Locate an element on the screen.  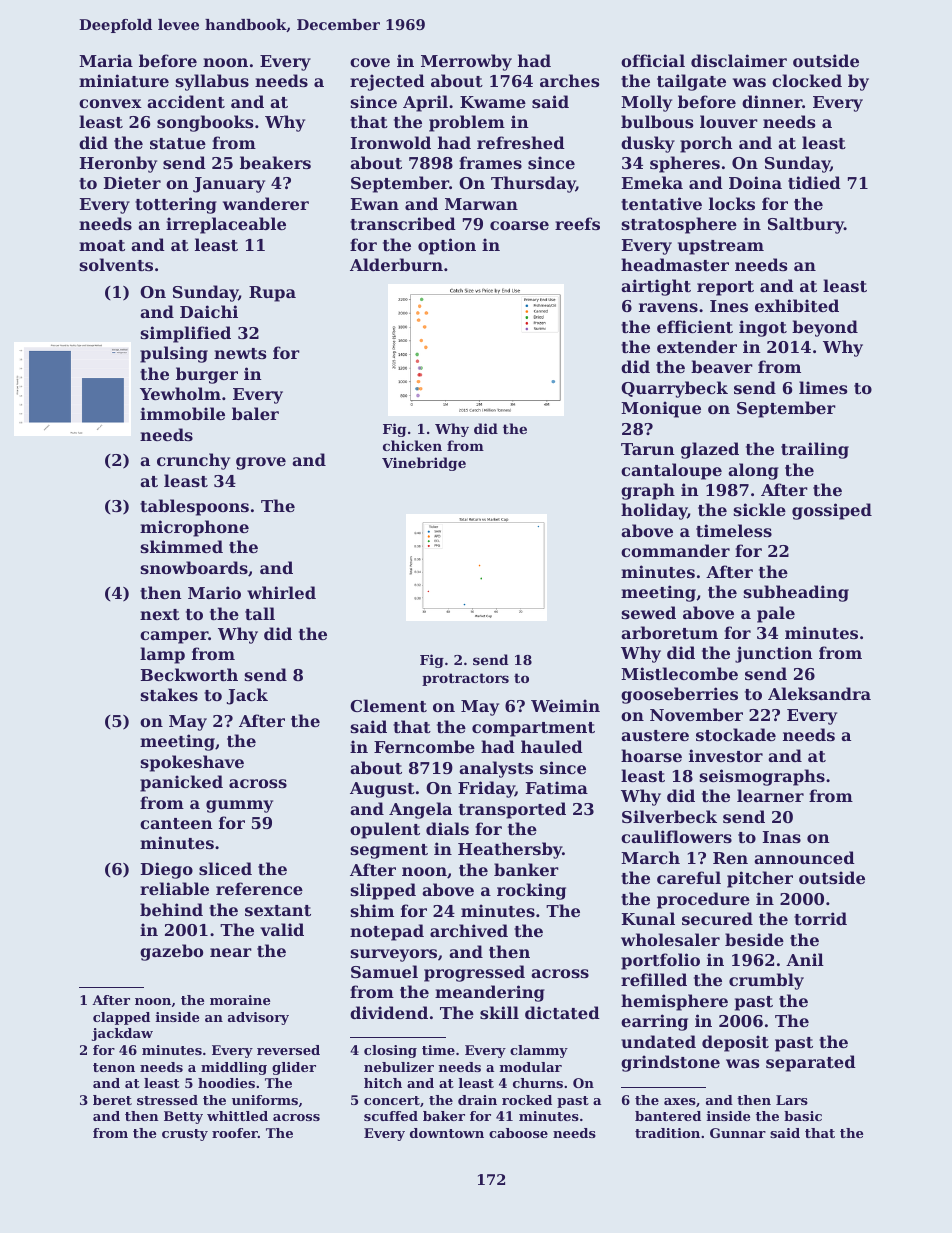
sewed is located at coordinates (649, 612).
